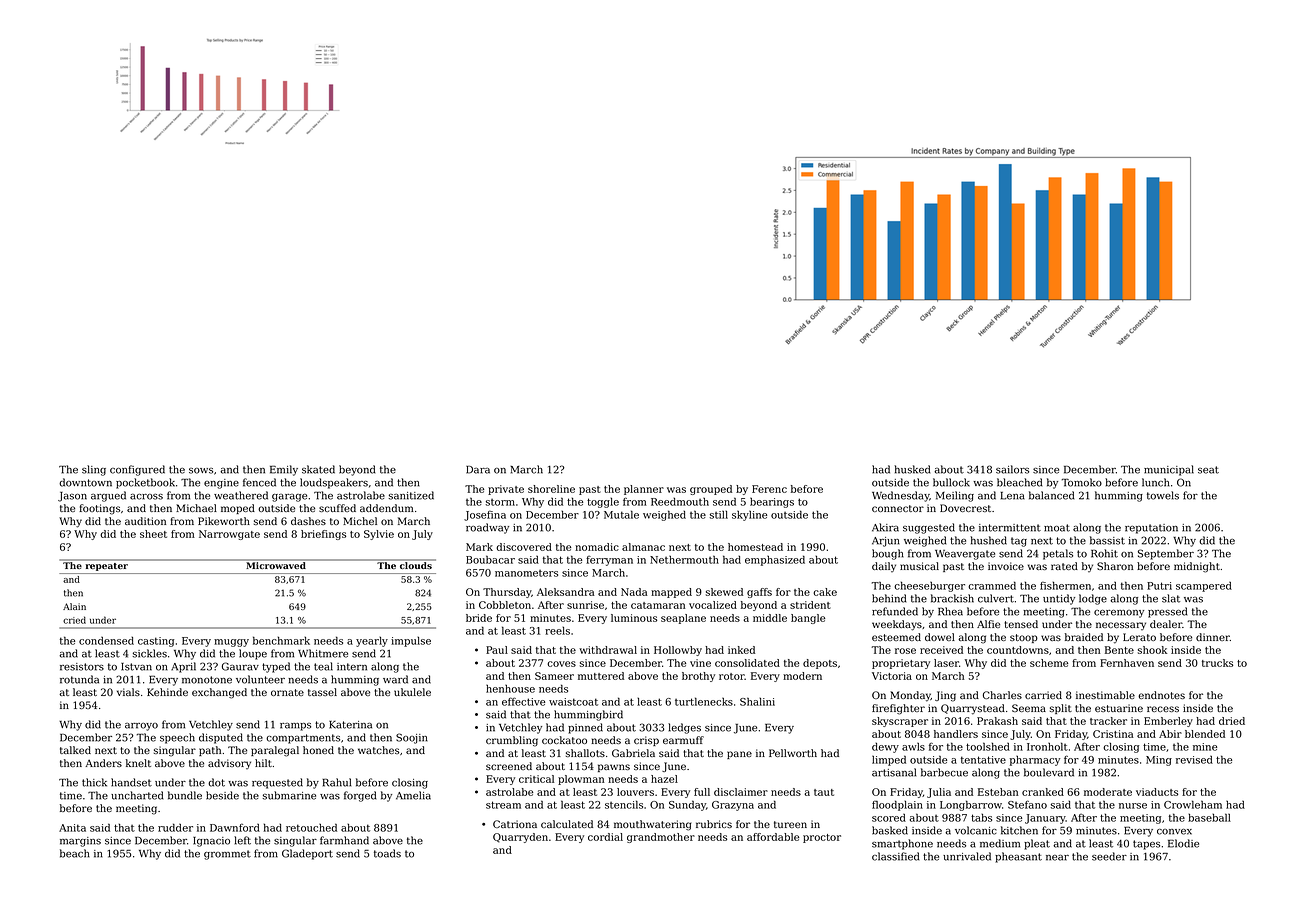  Describe the element at coordinates (885, 748) in the screenshot. I see `dewy` at that location.
